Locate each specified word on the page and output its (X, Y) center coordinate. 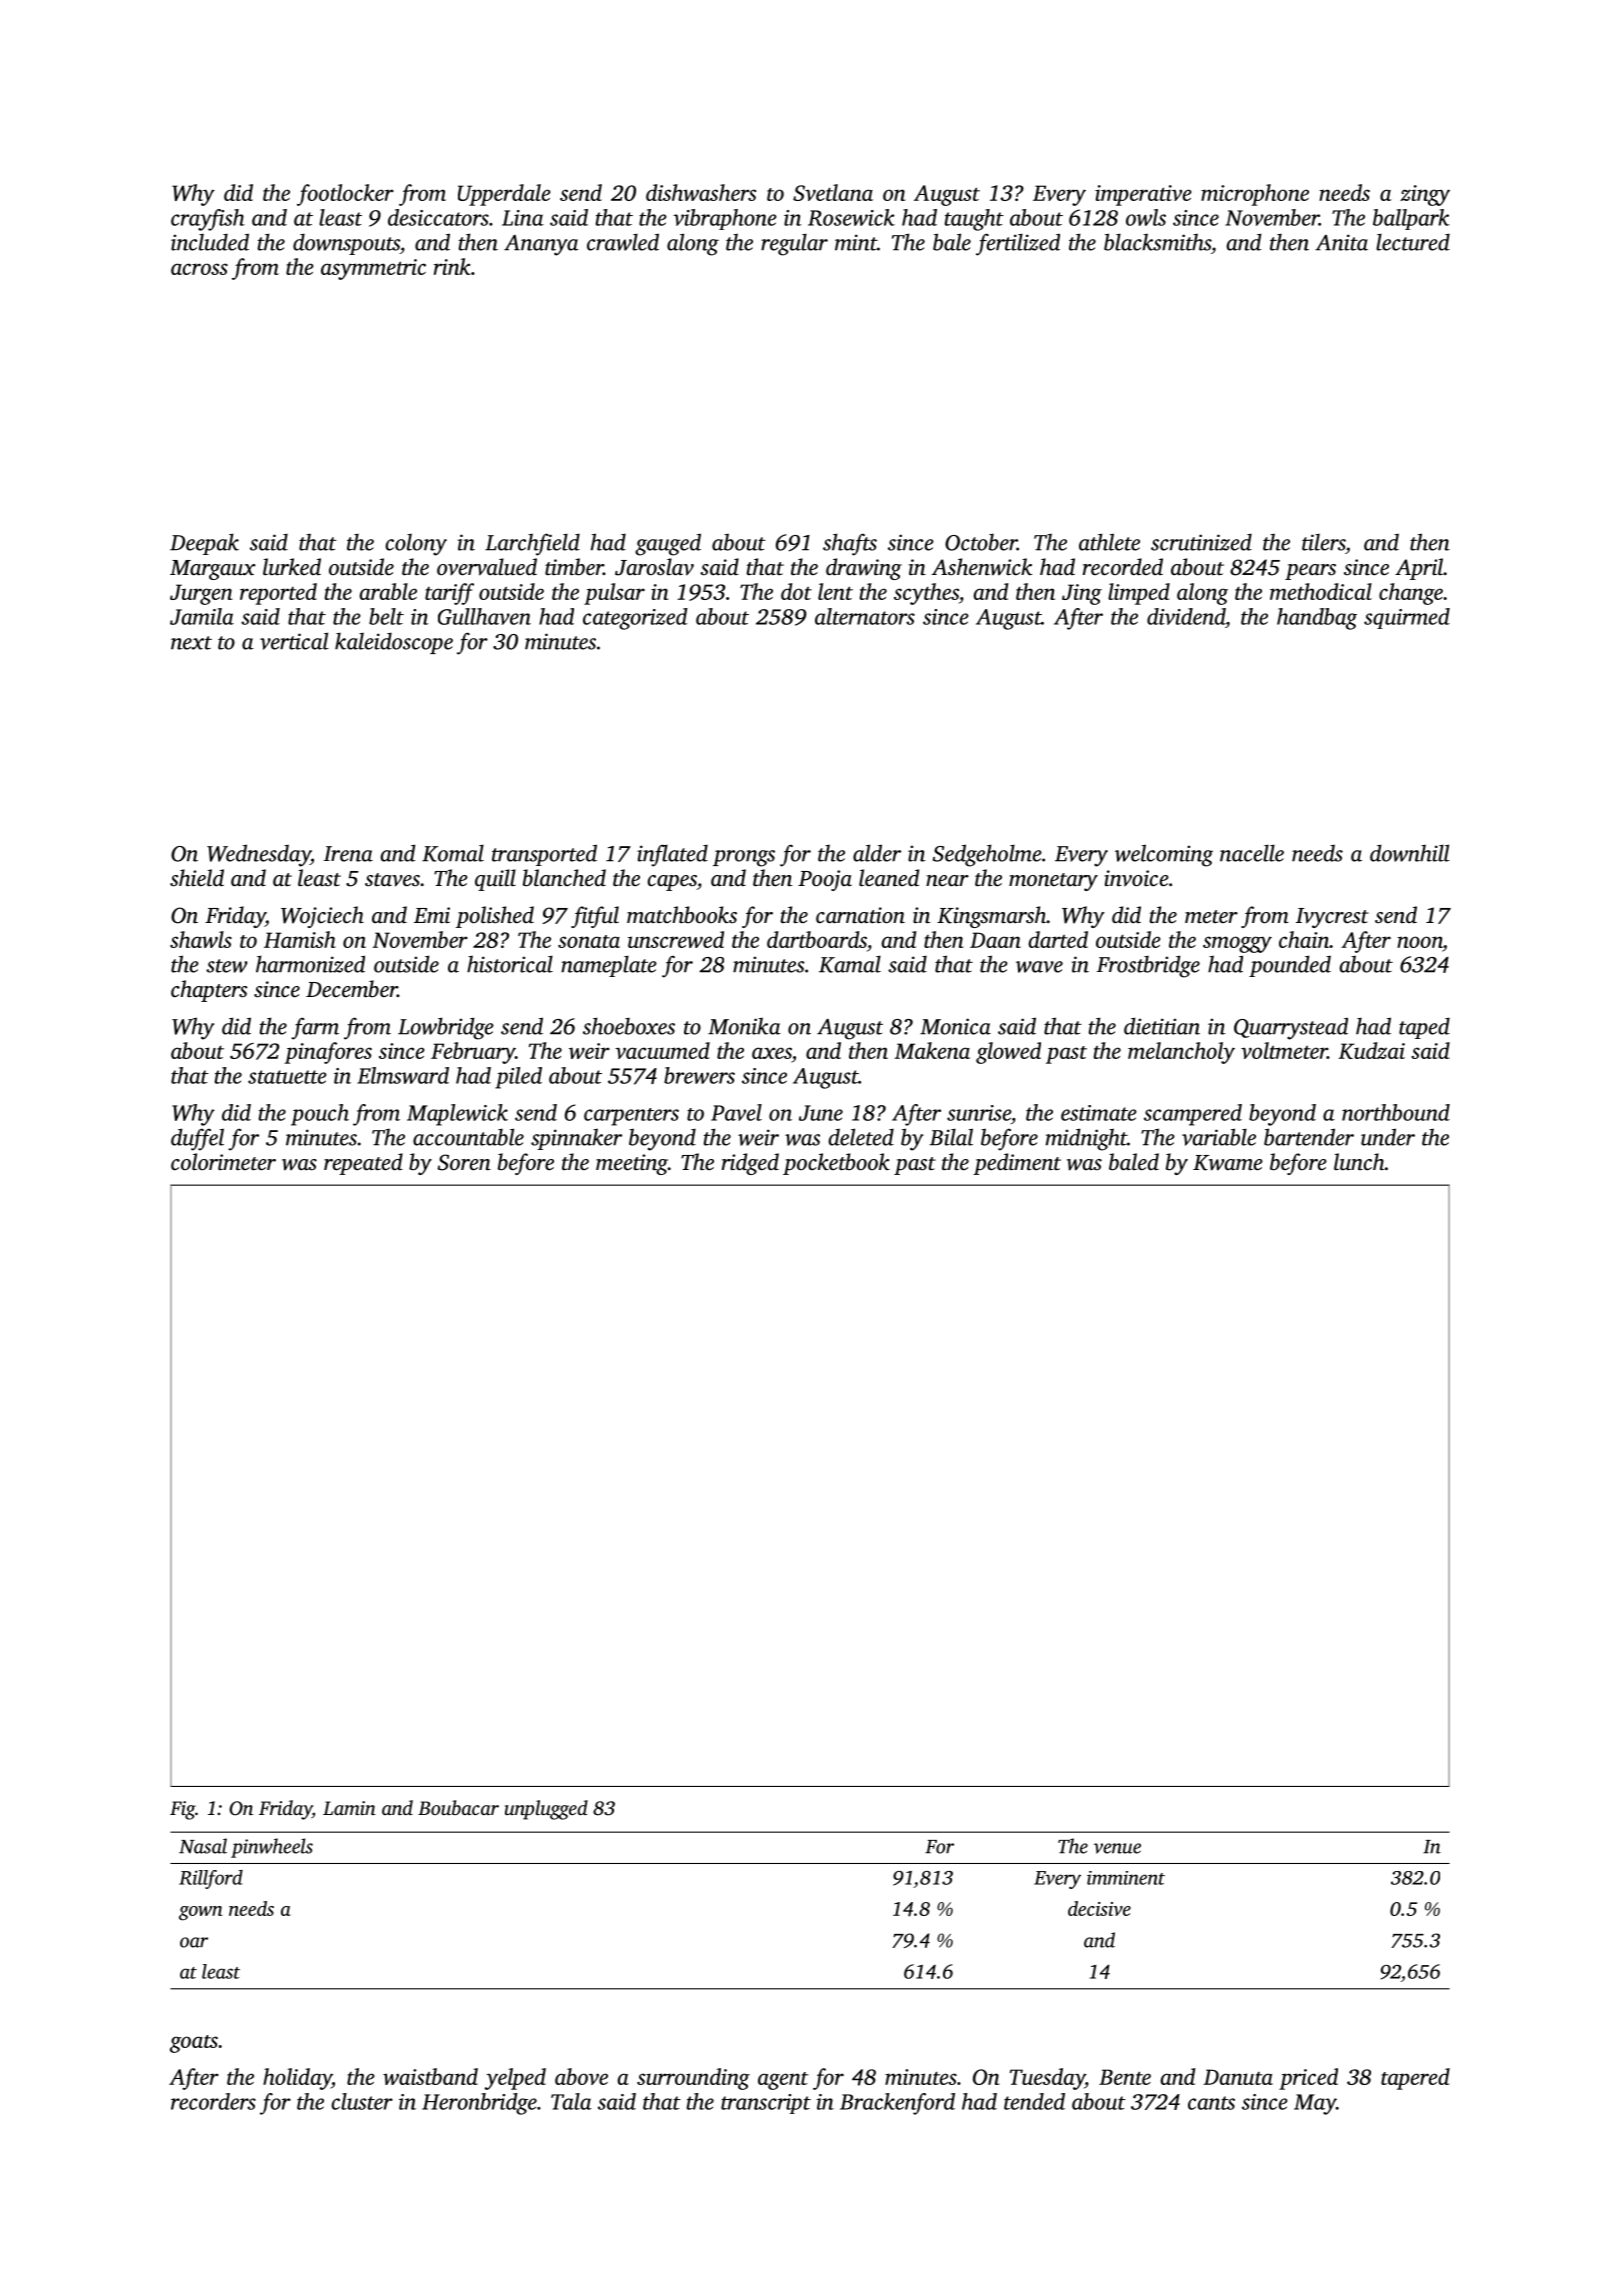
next (191, 643)
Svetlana (833, 192)
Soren (464, 1162)
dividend (1186, 616)
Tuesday (1047, 2079)
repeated (363, 1164)
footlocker (345, 195)
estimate (1099, 1113)
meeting (632, 1164)
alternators (865, 616)
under (1388, 1137)
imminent (1126, 1878)
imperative (1143, 195)
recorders (213, 2101)
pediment (1017, 1164)
